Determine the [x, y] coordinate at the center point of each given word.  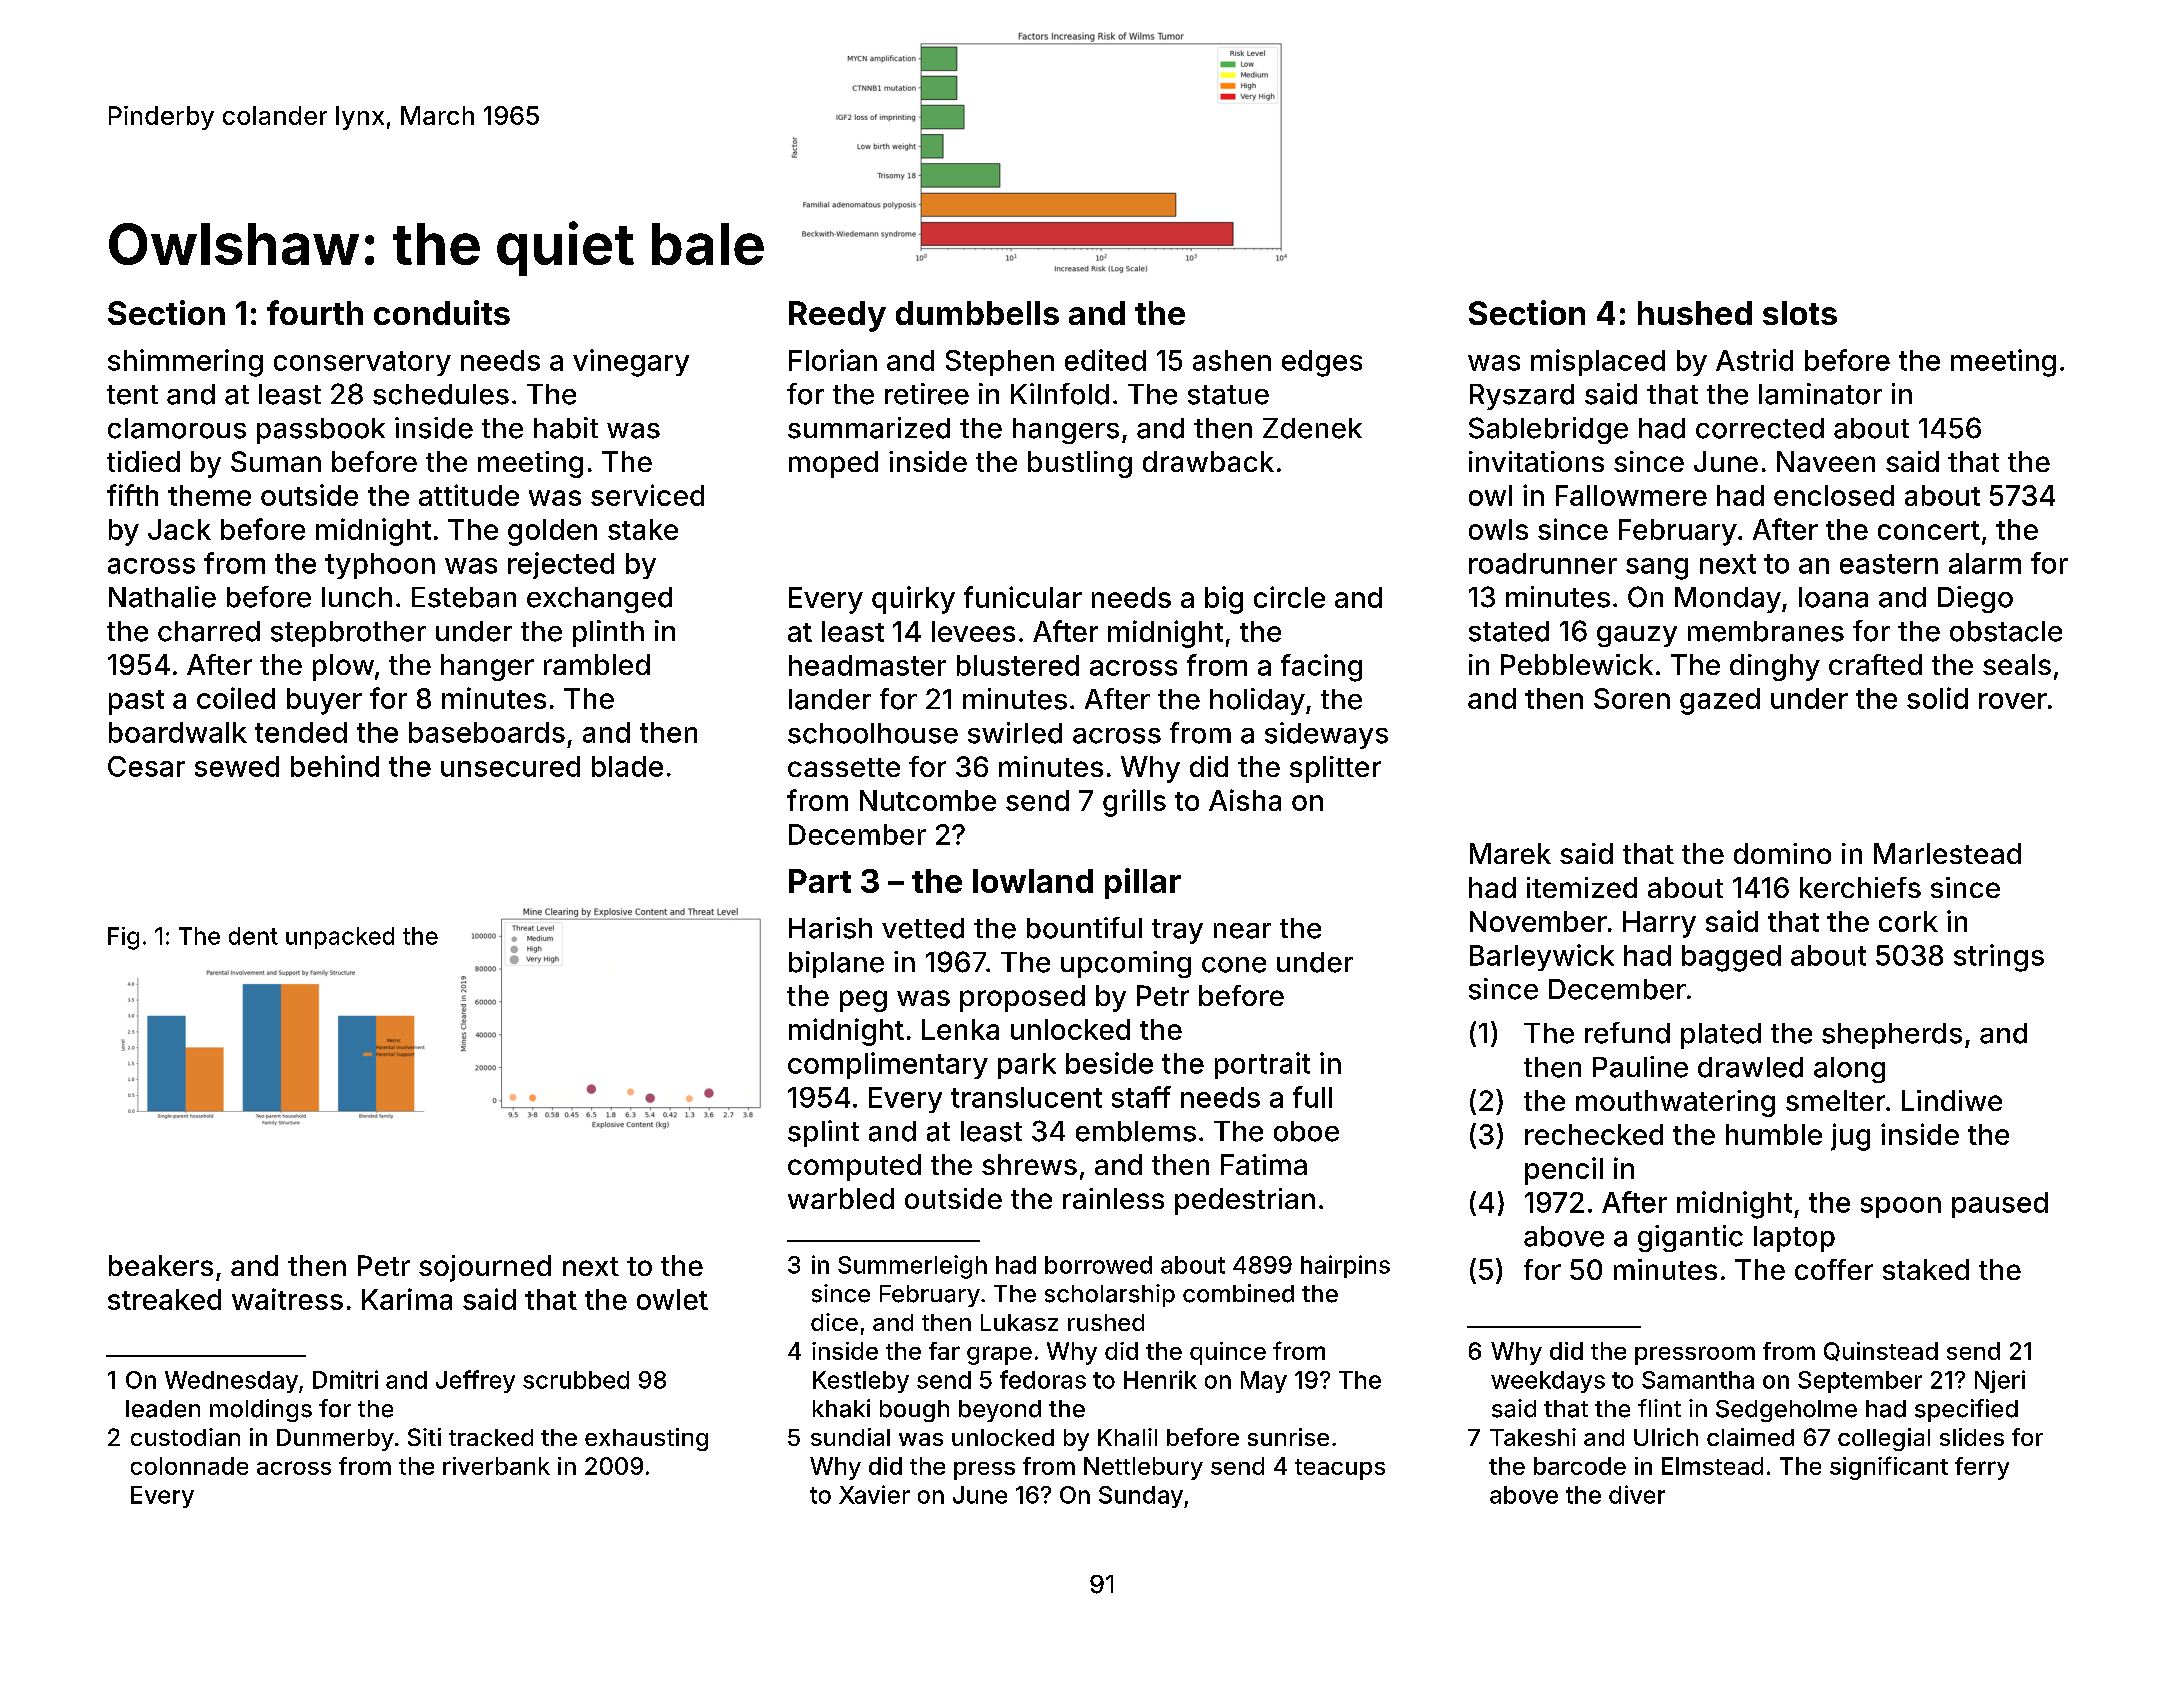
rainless [1113, 1198]
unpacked [340, 938]
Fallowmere [1631, 495]
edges [1322, 363]
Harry [1659, 924]
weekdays [1548, 1382]
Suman [276, 461]
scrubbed [576, 1380]
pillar [1143, 883]
